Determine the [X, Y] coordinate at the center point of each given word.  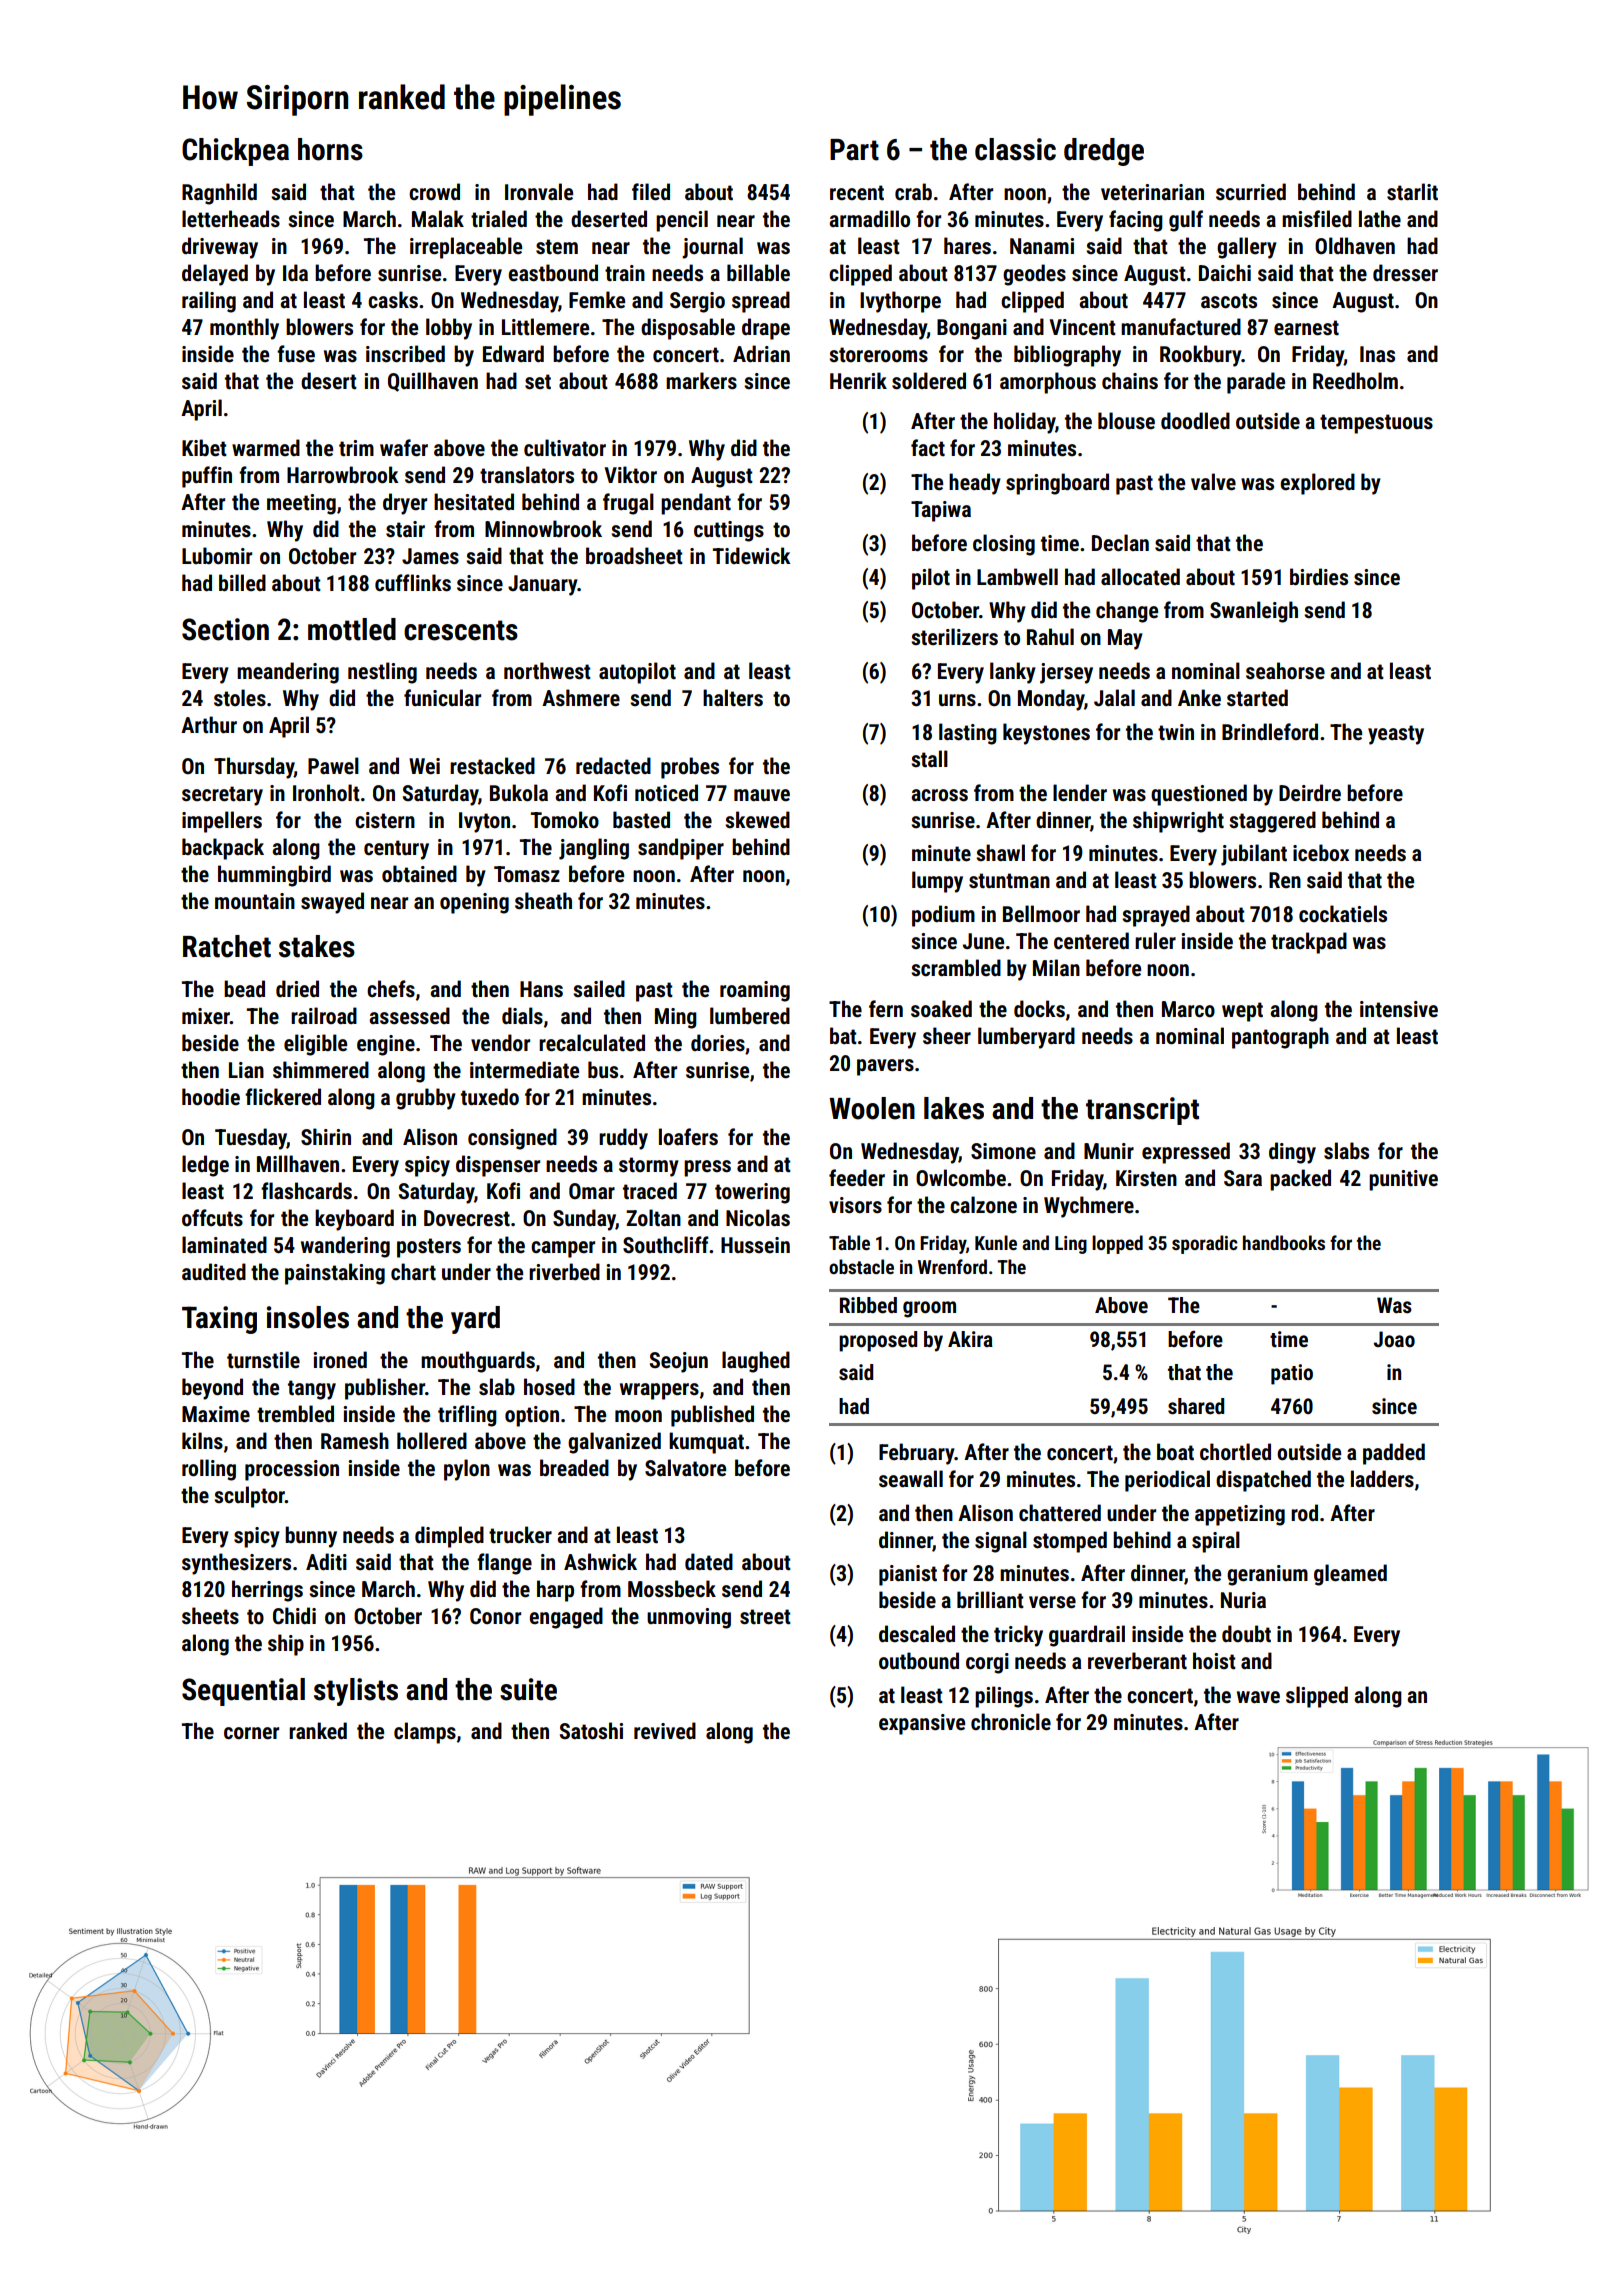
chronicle [1011, 1722]
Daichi [1225, 272]
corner [251, 1733]
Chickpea [235, 152]
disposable [688, 329]
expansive [922, 1724]
